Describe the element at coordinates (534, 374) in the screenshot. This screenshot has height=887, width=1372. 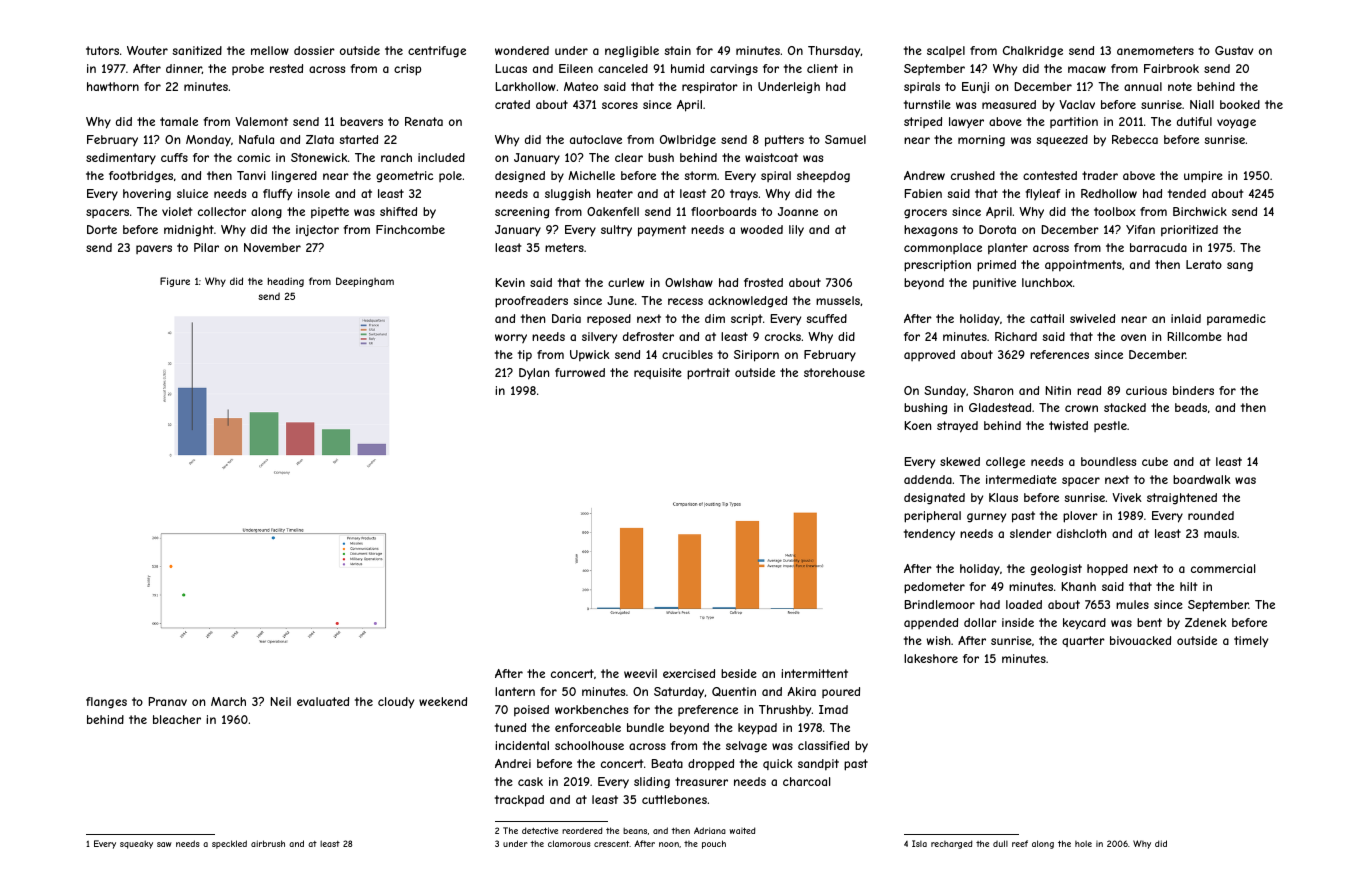
I see `Dylan` at that location.
